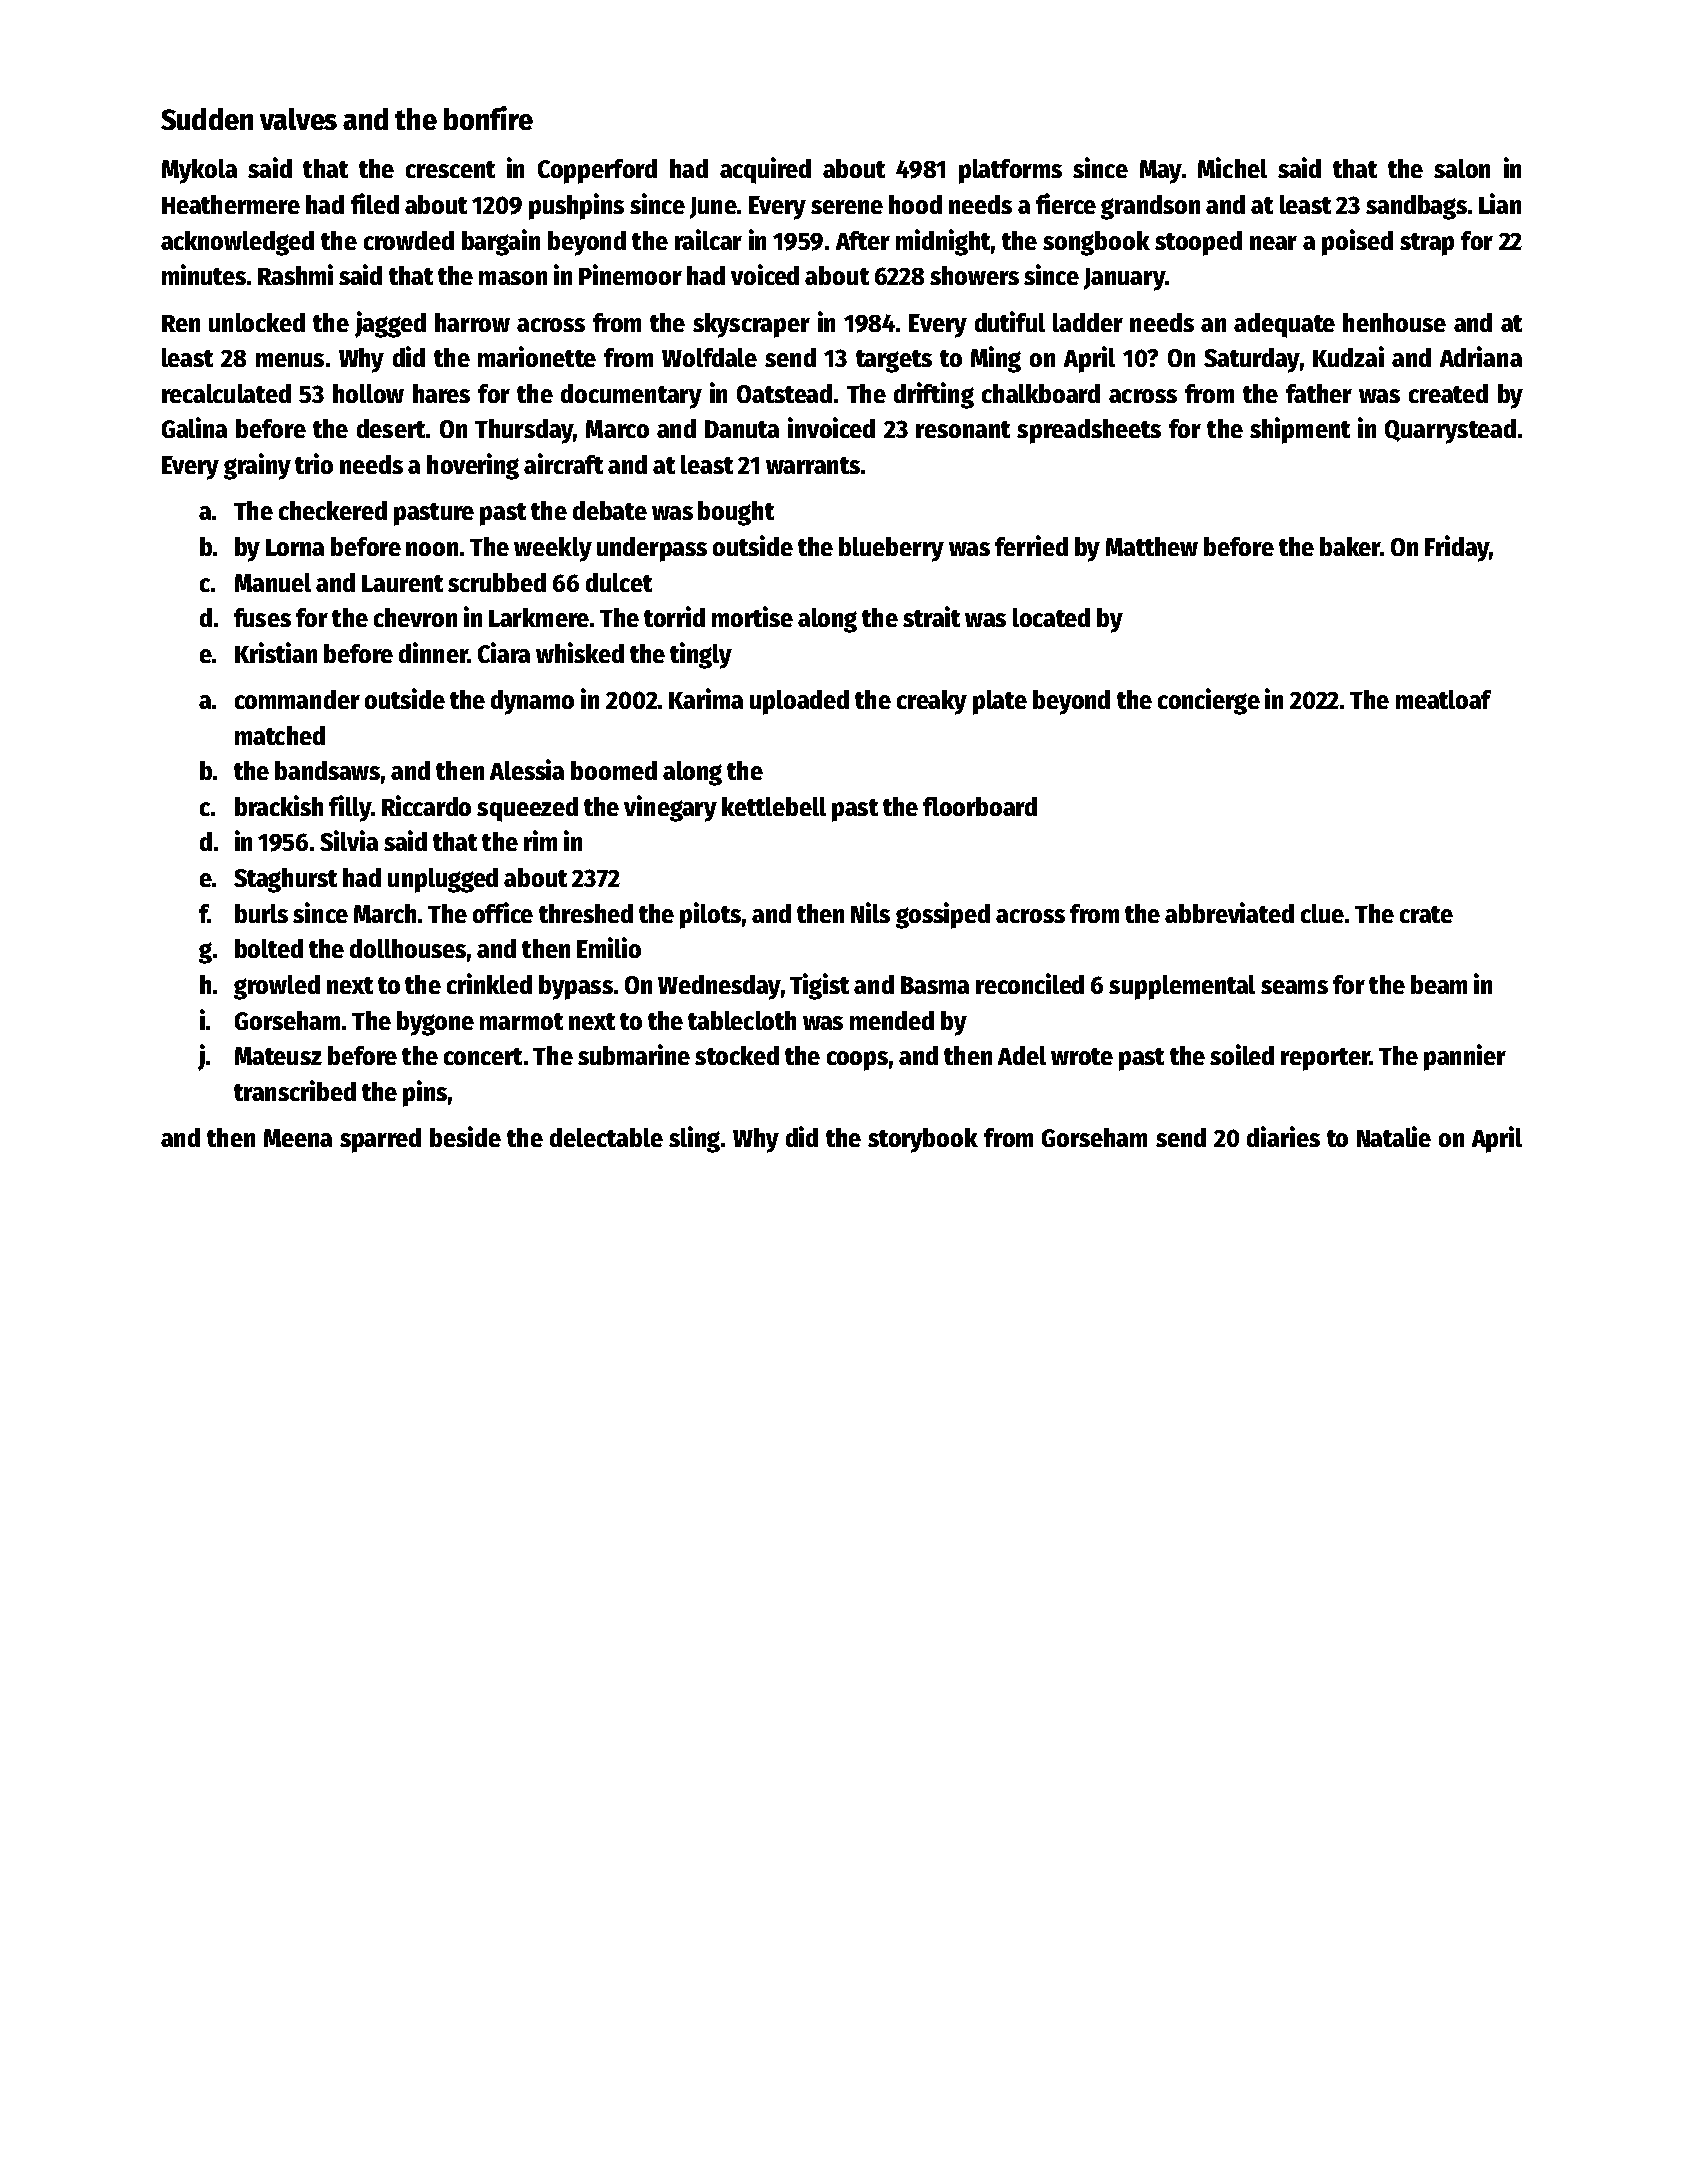 This screenshot has height=2178, width=1683. What do you see at coordinates (923, 1140) in the screenshot?
I see `storybook` at bounding box center [923, 1140].
